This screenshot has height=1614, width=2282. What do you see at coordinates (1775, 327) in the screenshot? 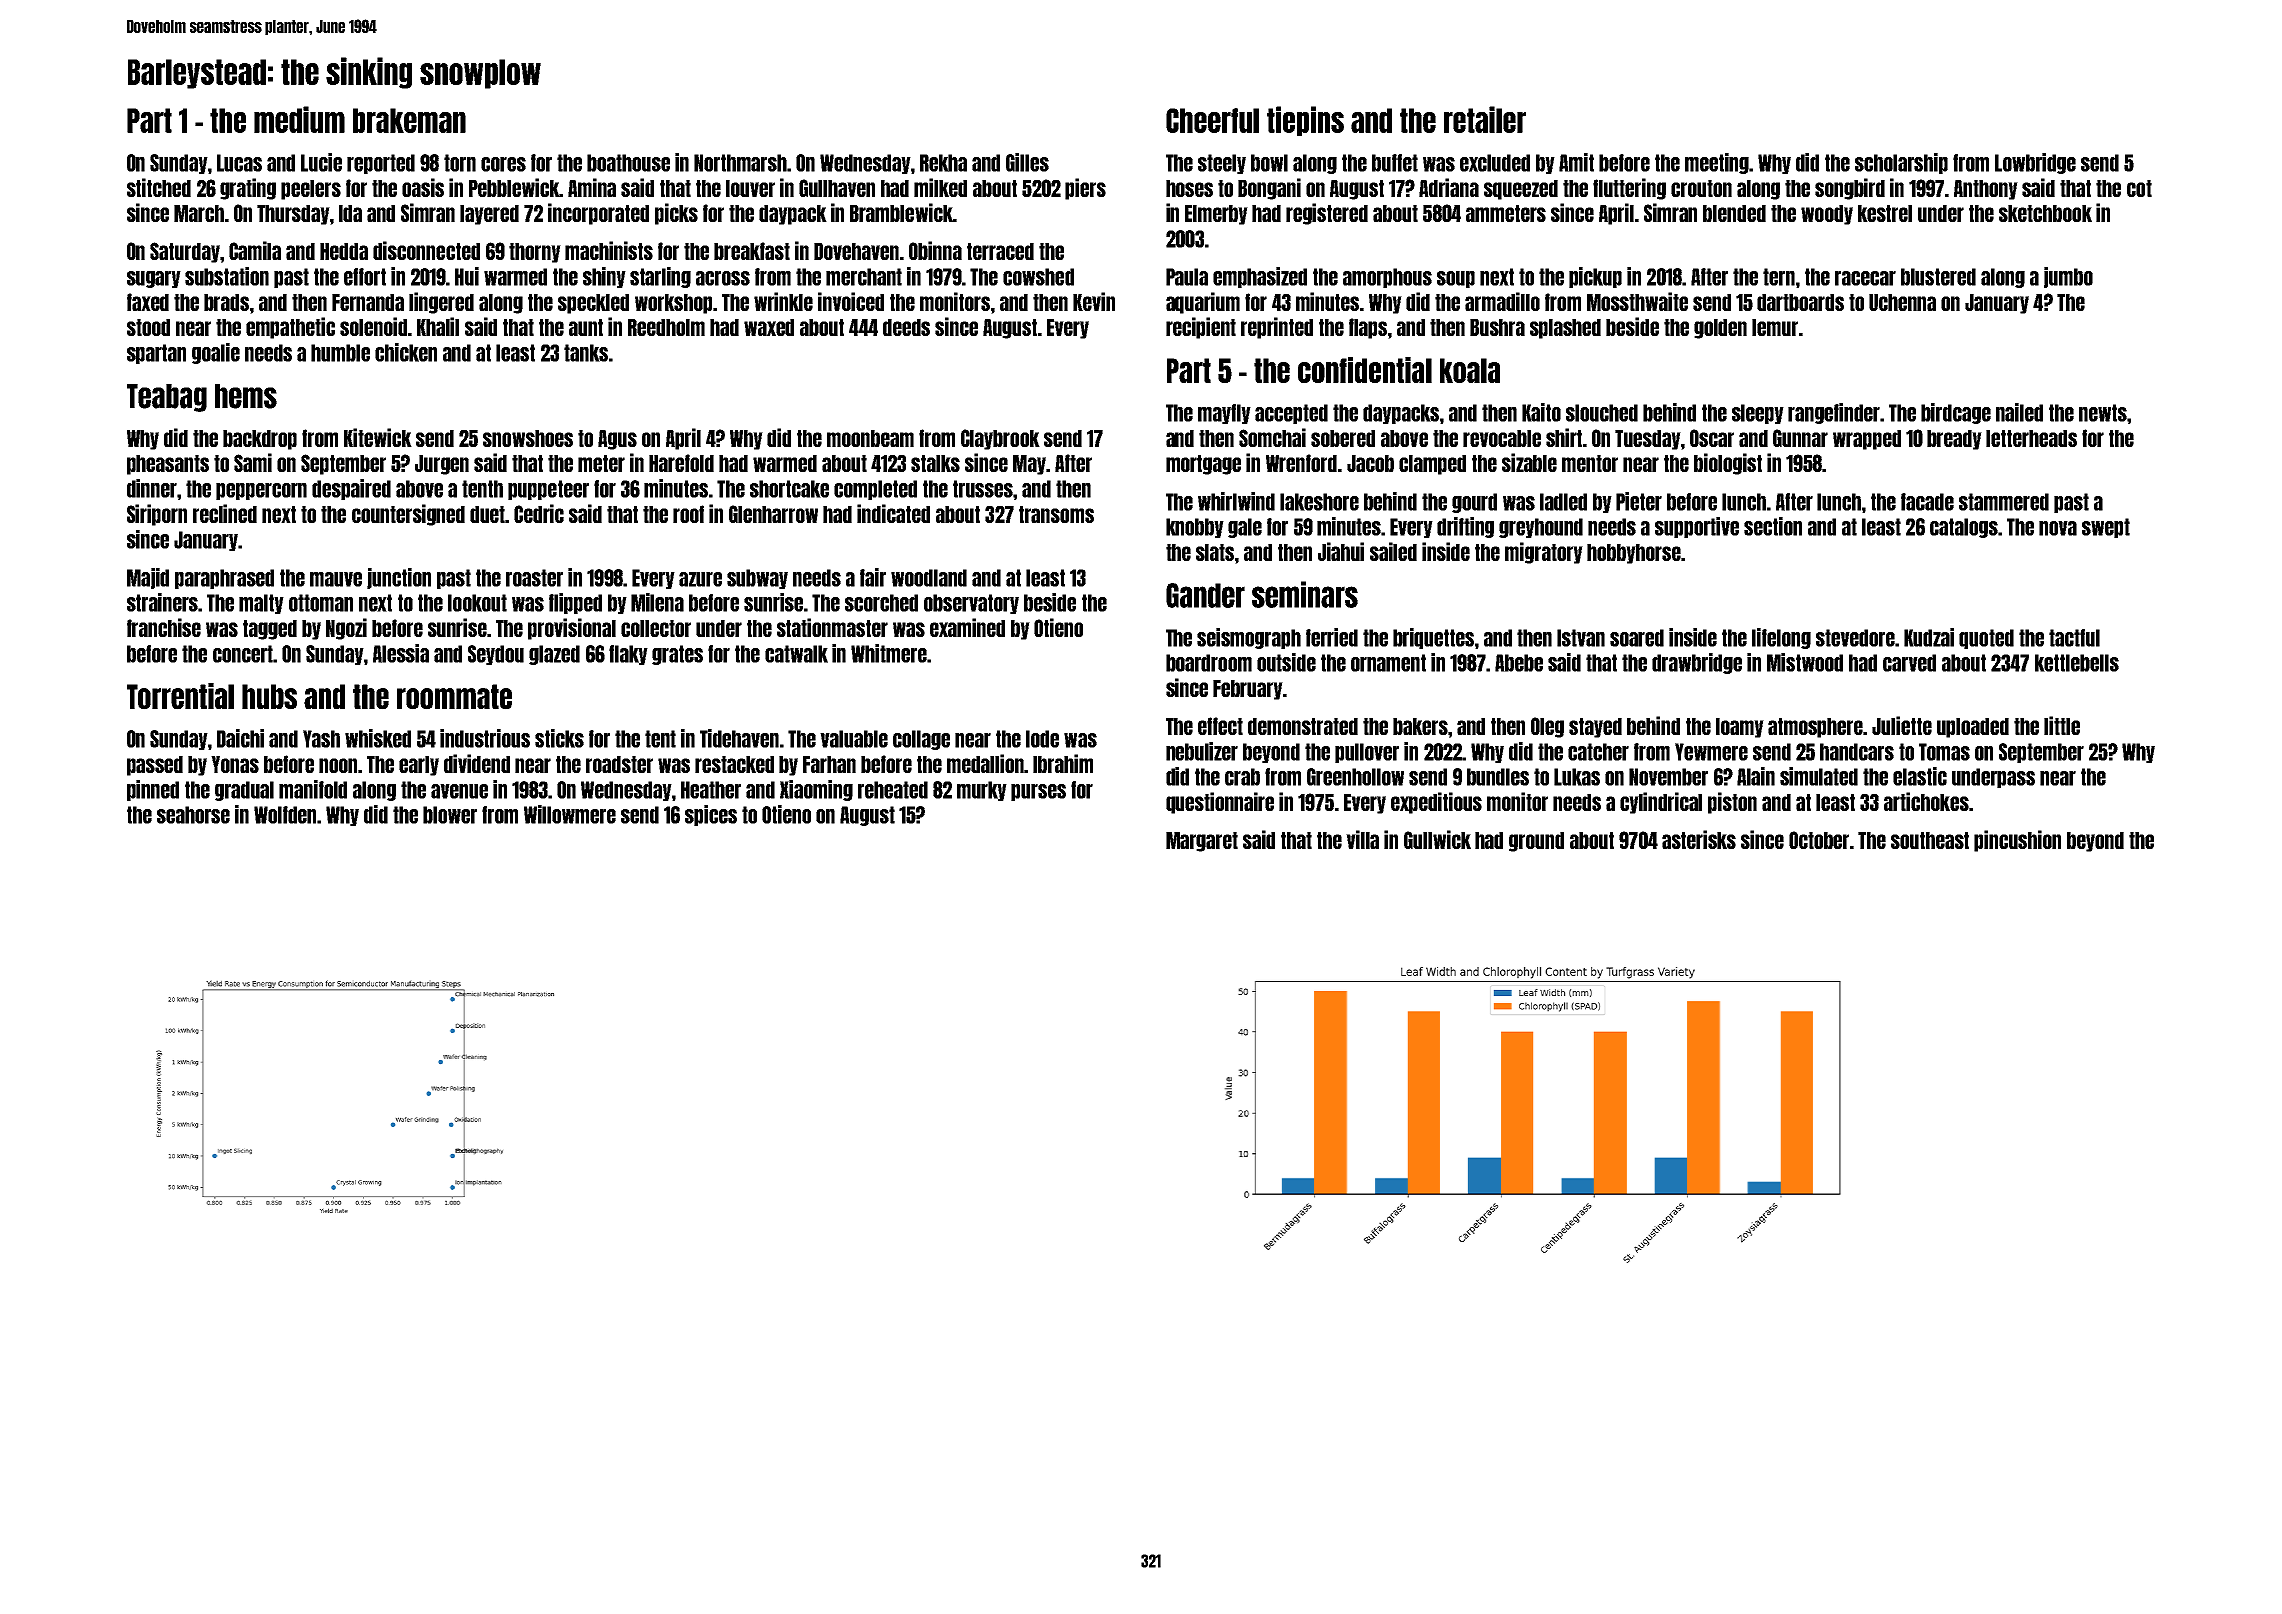
I see `lemur` at bounding box center [1775, 327].
